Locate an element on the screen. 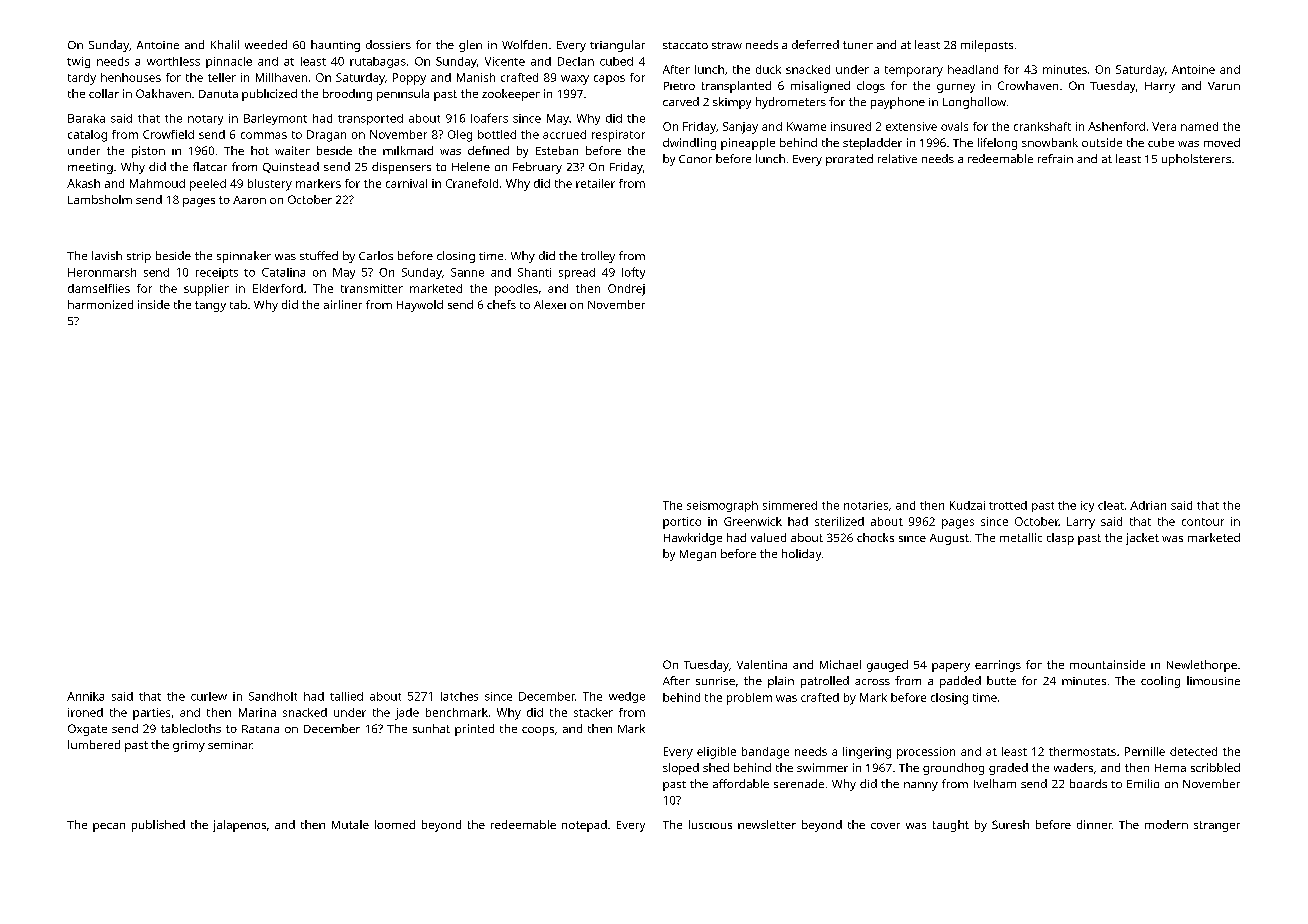  haunting is located at coordinates (335, 46).
